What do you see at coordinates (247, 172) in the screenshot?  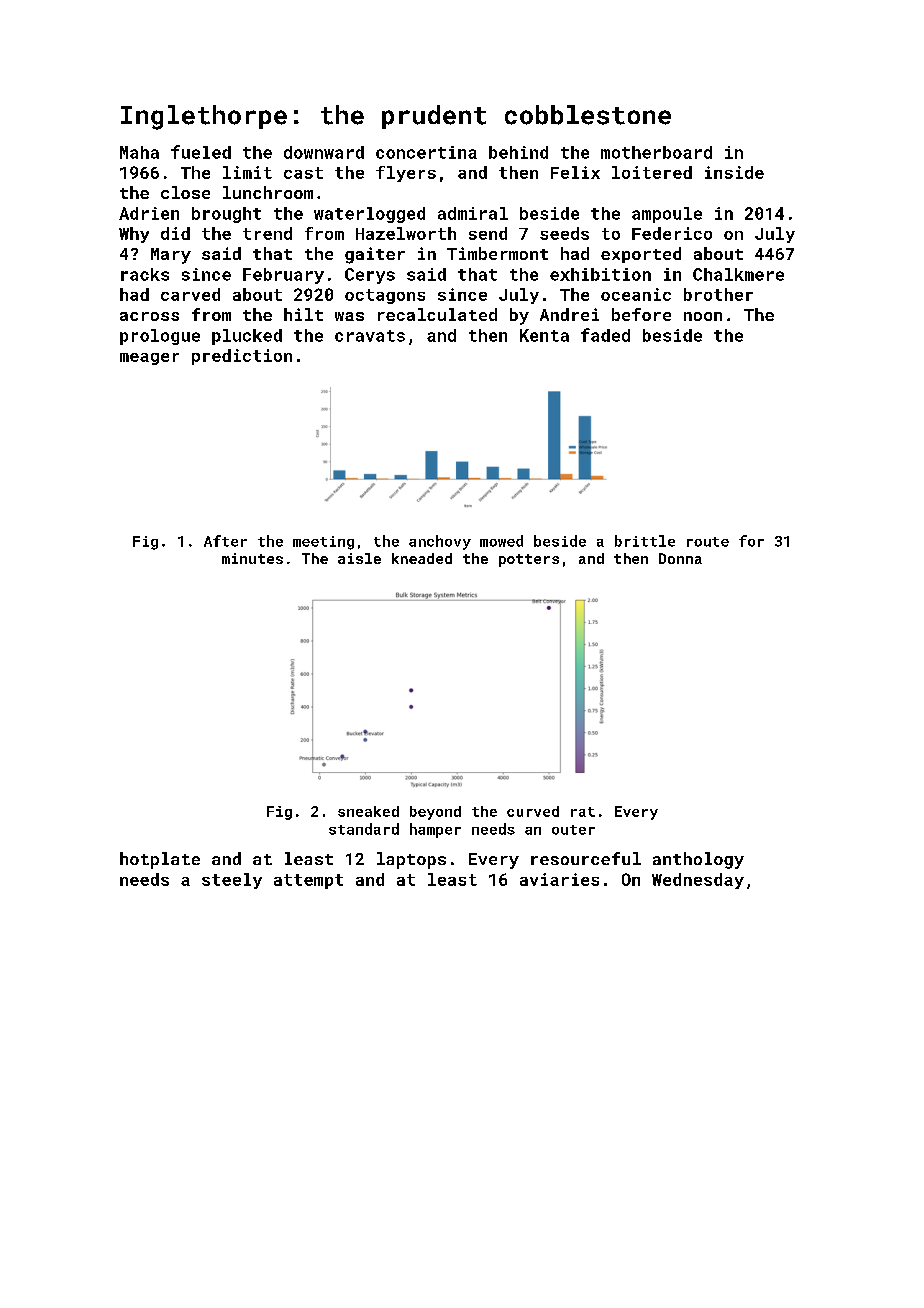 I see `limit` at bounding box center [247, 172].
